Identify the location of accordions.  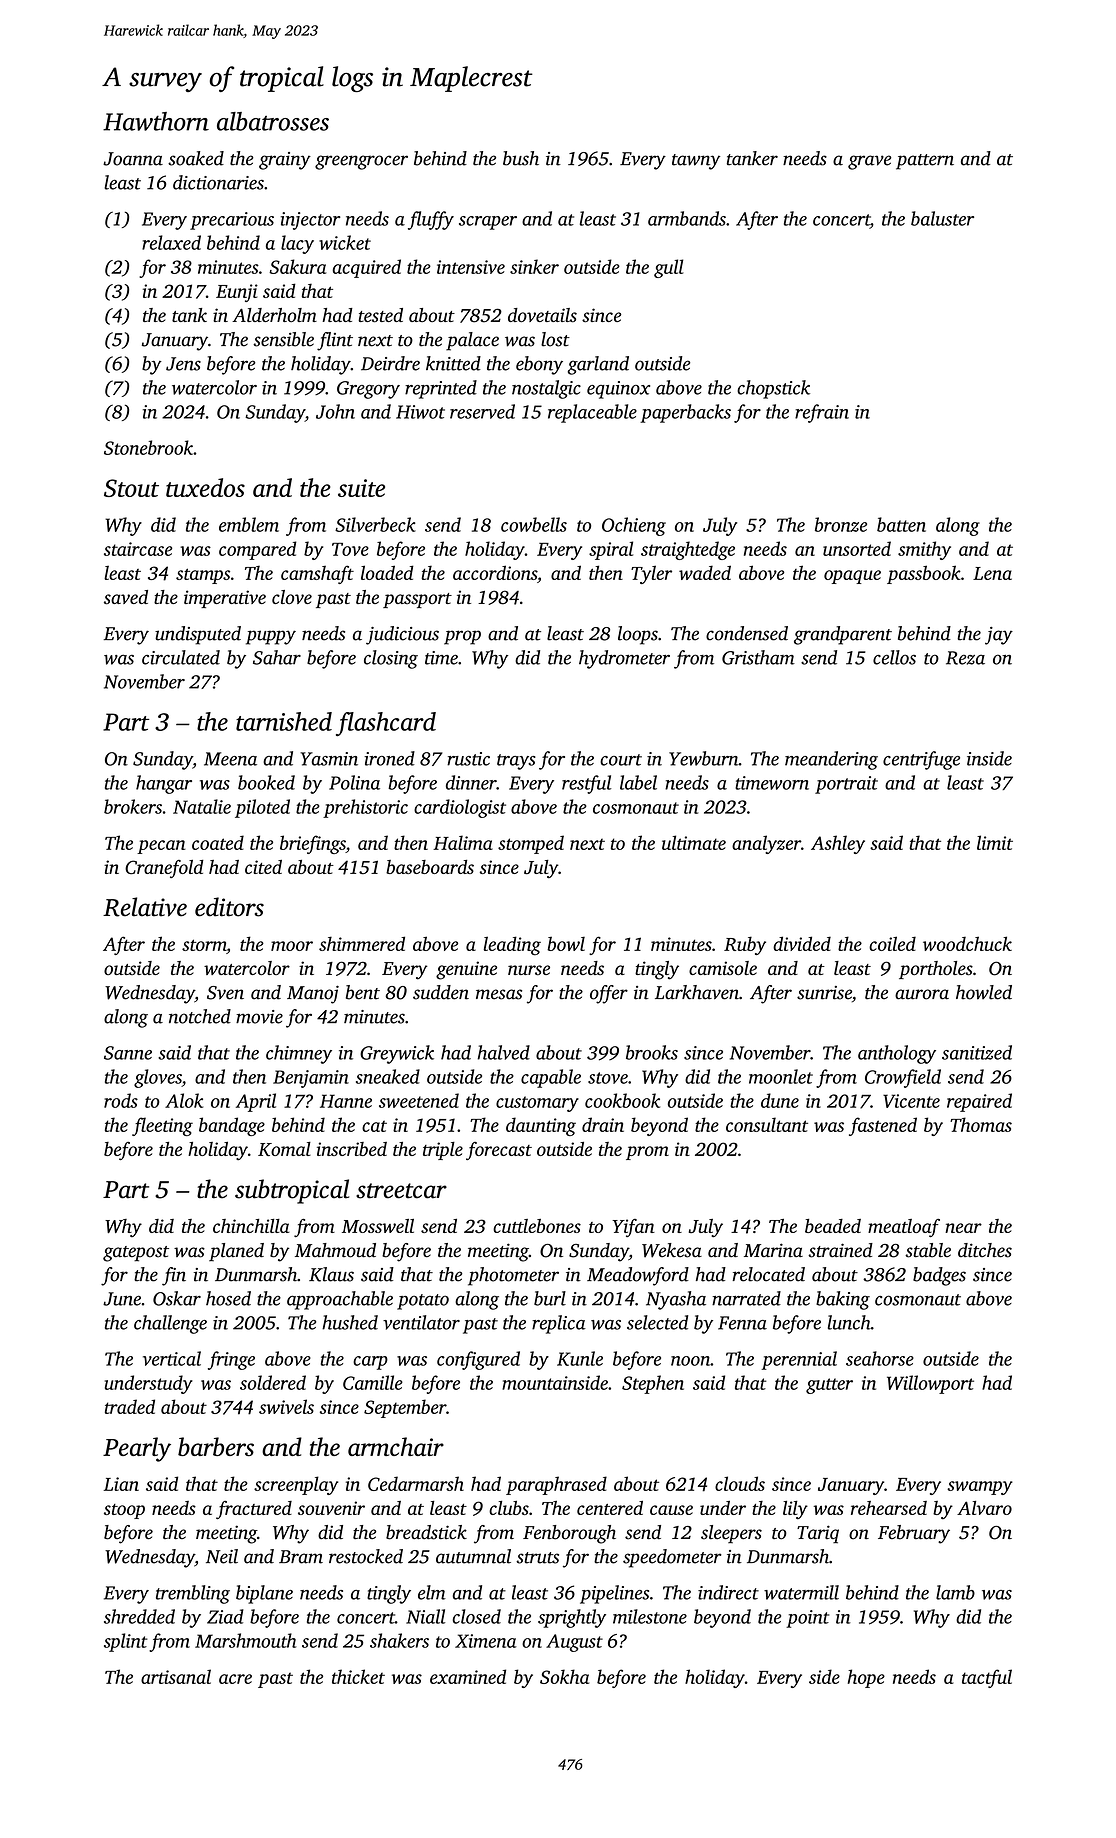
(495, 572).
